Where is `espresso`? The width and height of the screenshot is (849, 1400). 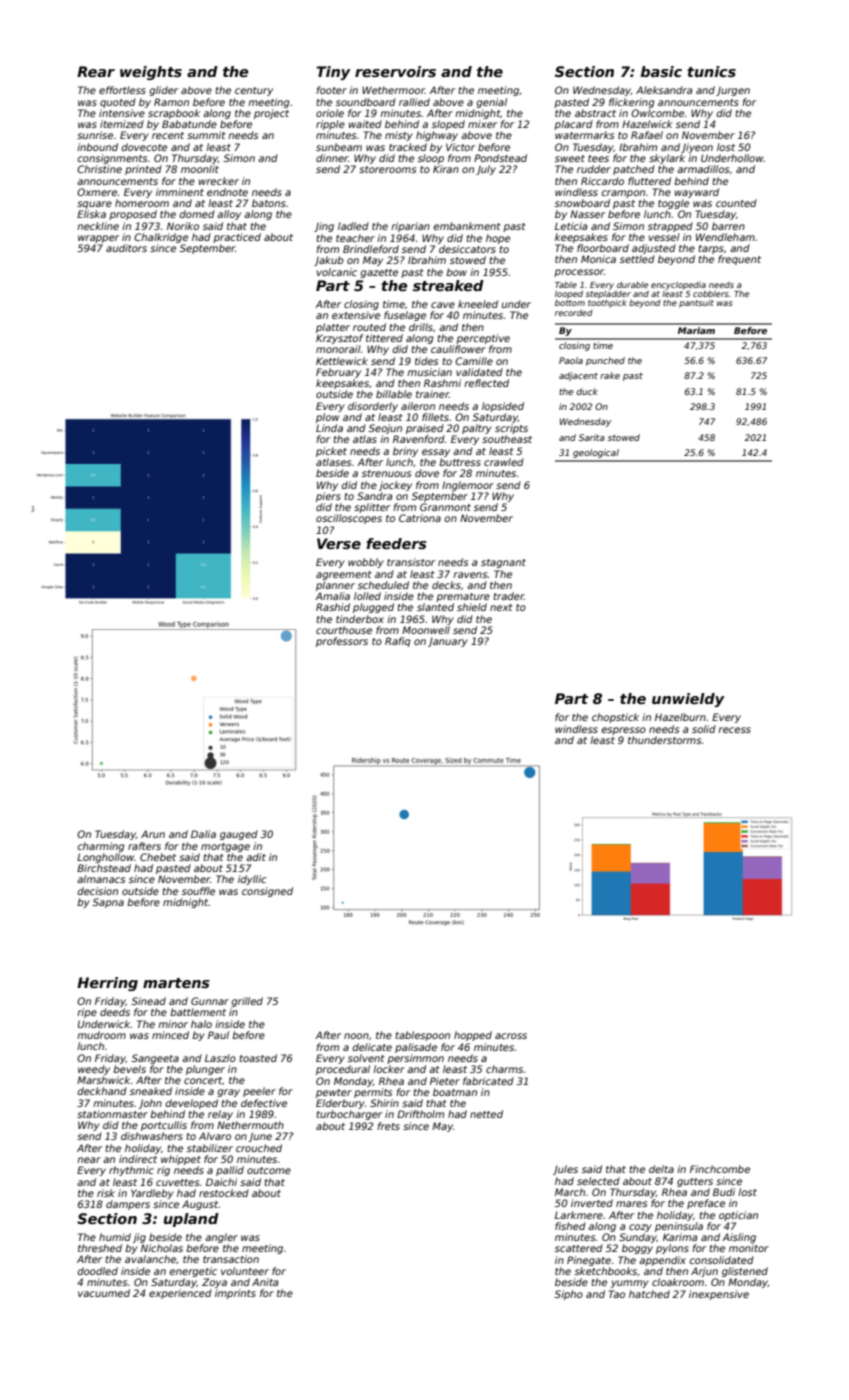
espresso is located at coordinates (624, 731).
